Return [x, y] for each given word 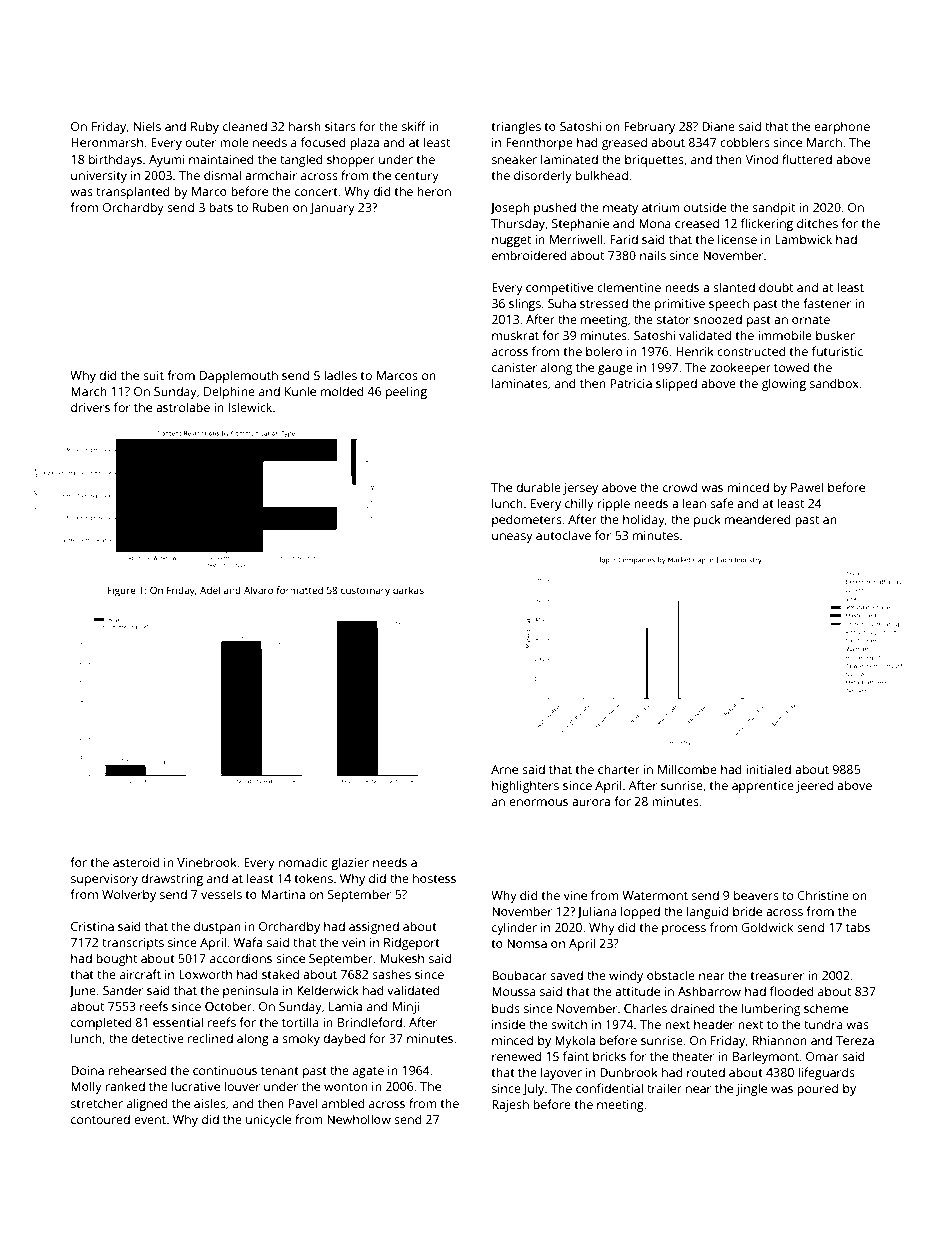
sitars [340, 126]
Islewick [250, 407]
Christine [823, 895]
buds [506, 1008]
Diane [718, 126]
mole [234, 142]
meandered [758, 519]
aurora [591, 802]
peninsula [250, 991]
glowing [784, 384]
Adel [210, 590]
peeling [406, 392]
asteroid [136, 862]
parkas [408, 591]
